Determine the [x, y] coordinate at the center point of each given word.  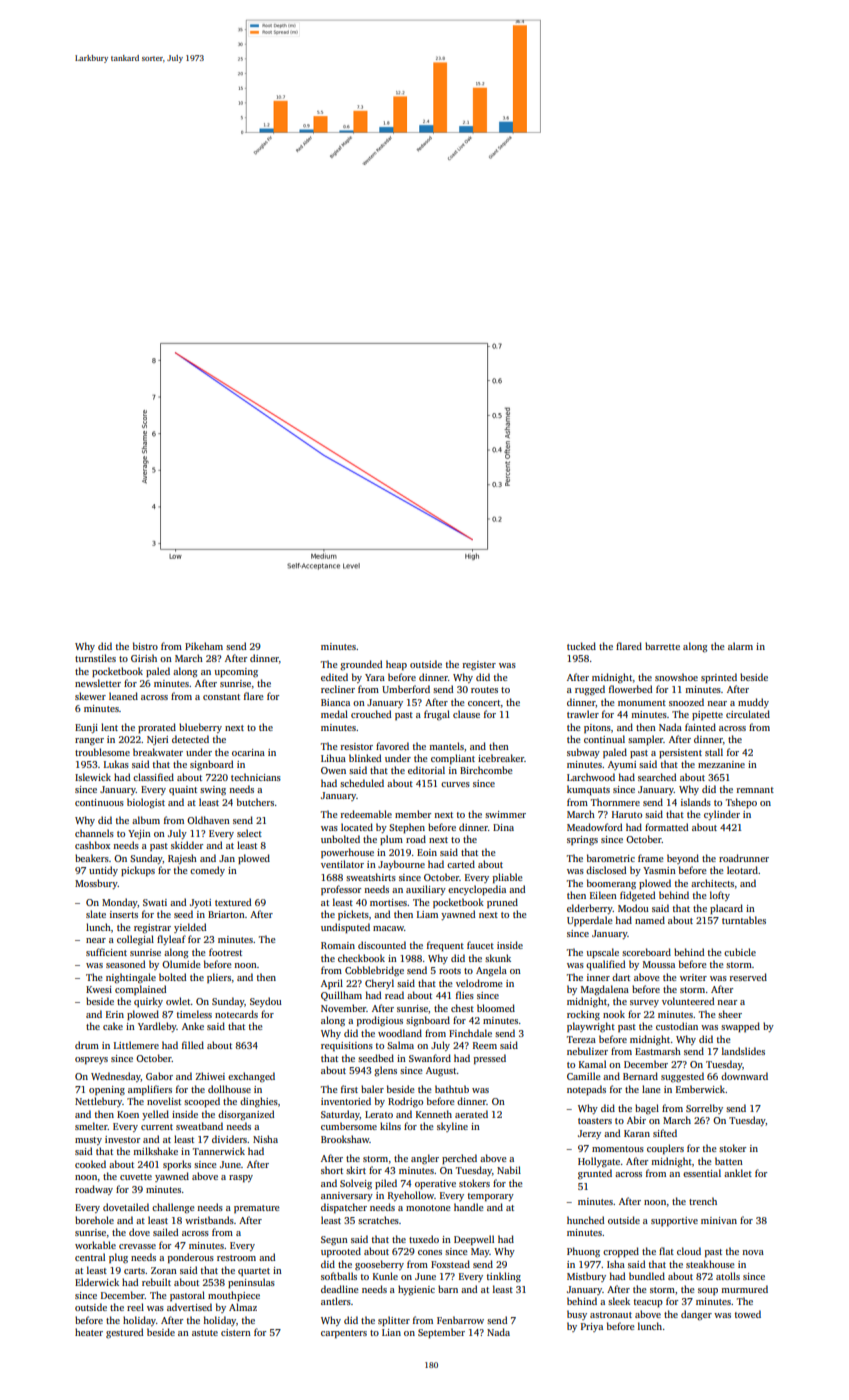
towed [748, 1314]
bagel [647, 1109]
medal [334, 714]
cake [113, 1026]
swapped [740, 1027]
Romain [338, 945]
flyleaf [171, 940]
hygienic [416, 1290]
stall [714, 752]
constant [221, 697]
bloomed [496, 1008]
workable [95, 1245]
